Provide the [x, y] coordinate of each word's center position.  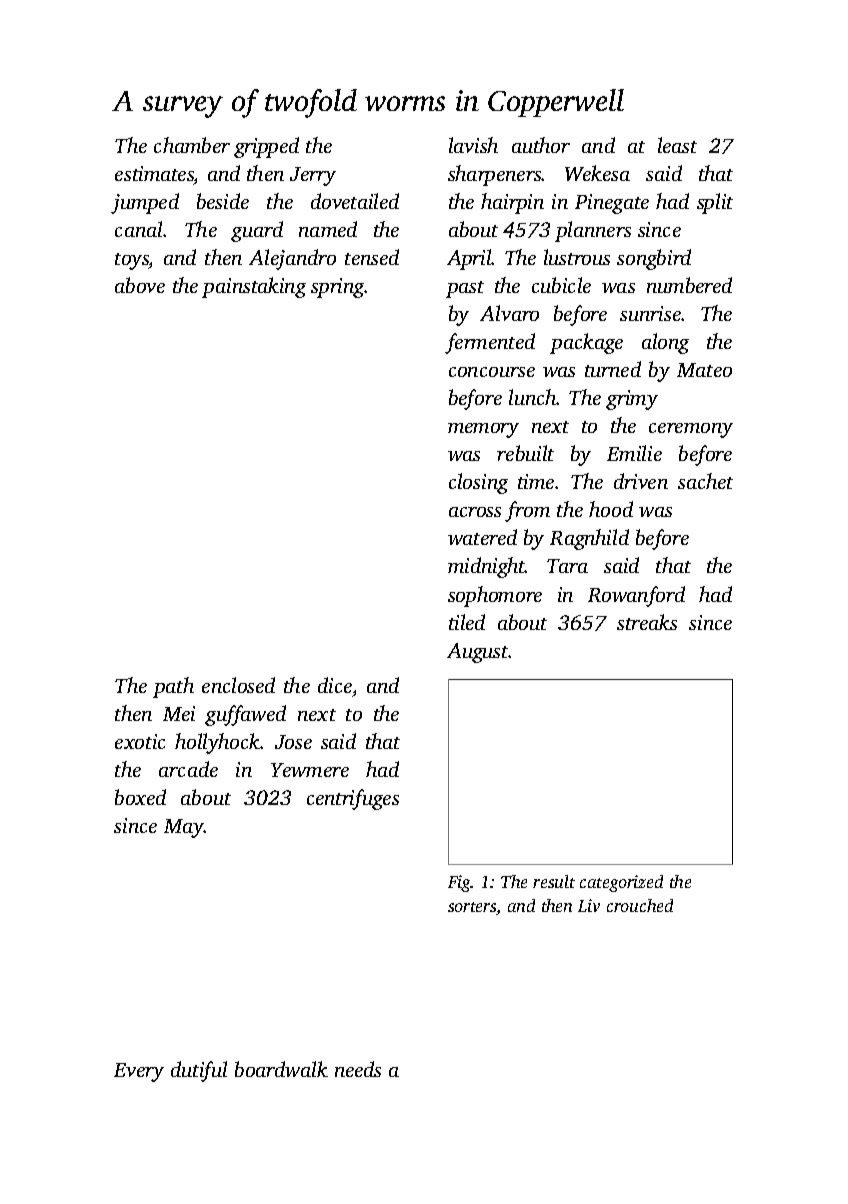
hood [611, 509]
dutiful [199, 1071]
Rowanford [636, 596]
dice [335, 685]
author [541, 145]
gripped [266, 147]
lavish [473, 145]
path [173, 687]
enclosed [238, 685]
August [478, 653]
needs [358, 1069]
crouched [640, 905]
